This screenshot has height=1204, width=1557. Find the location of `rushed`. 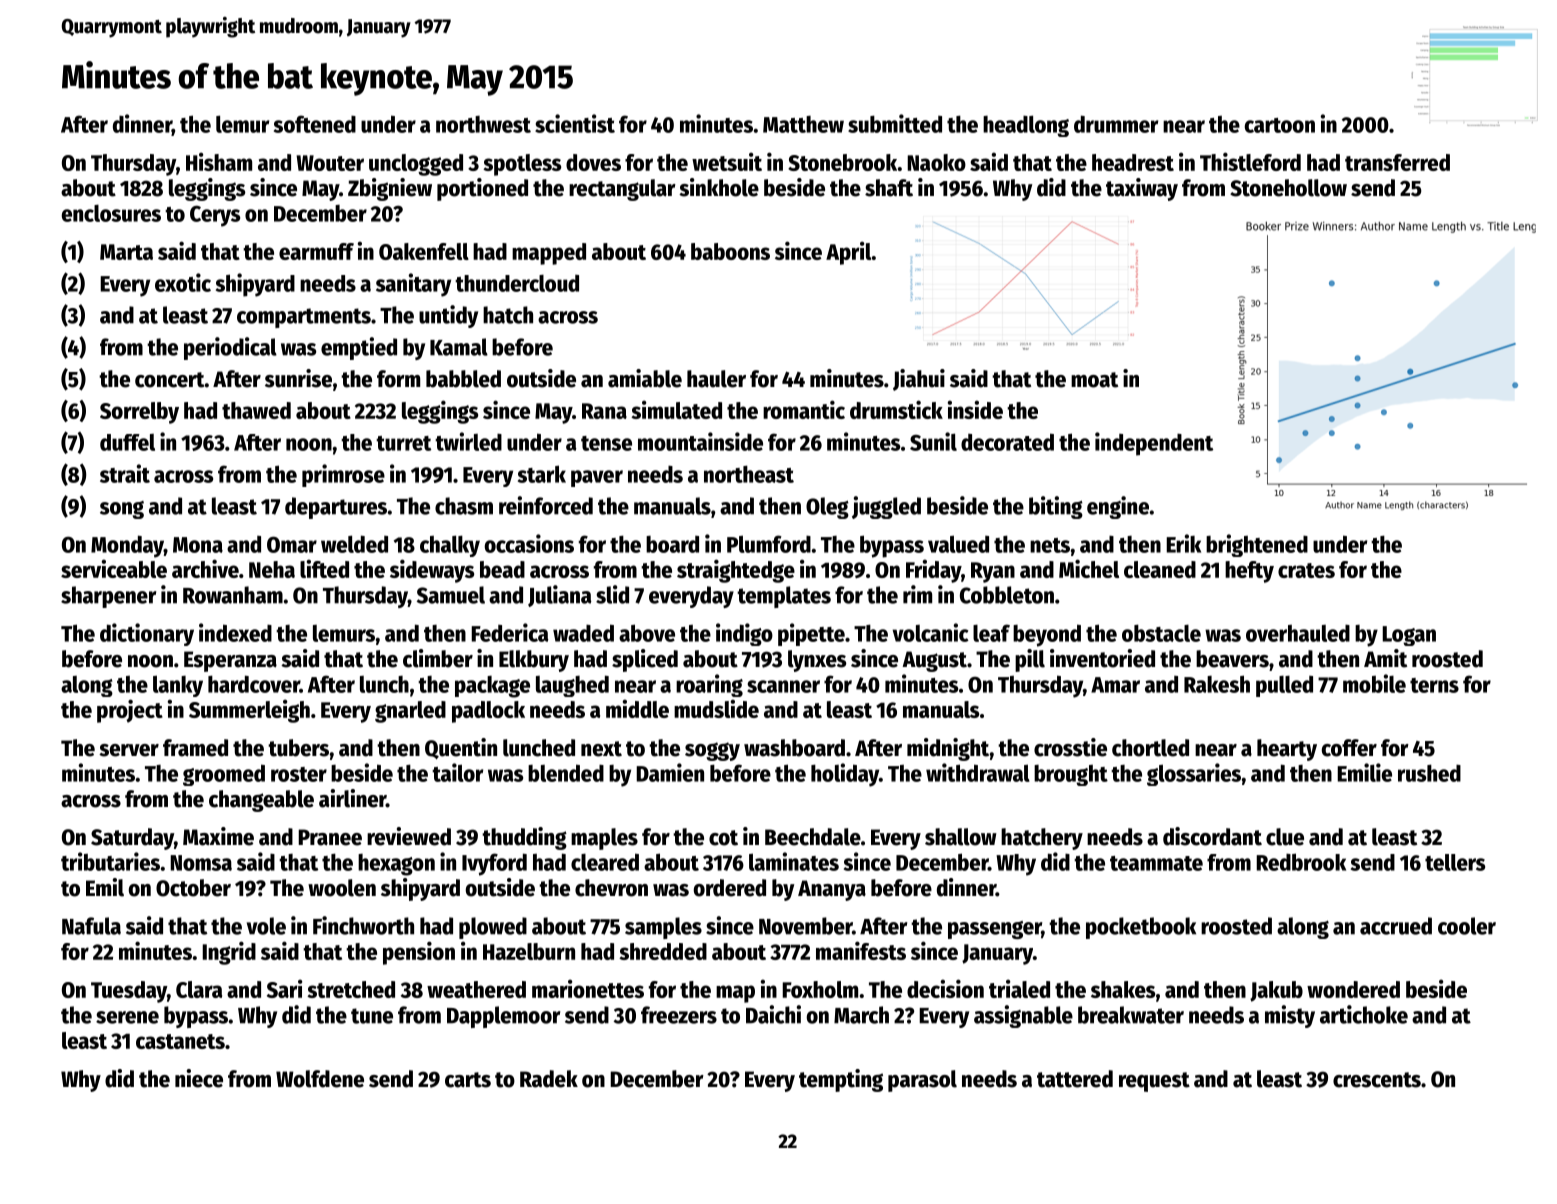

rushed is located at coordinates (1429, 773).
